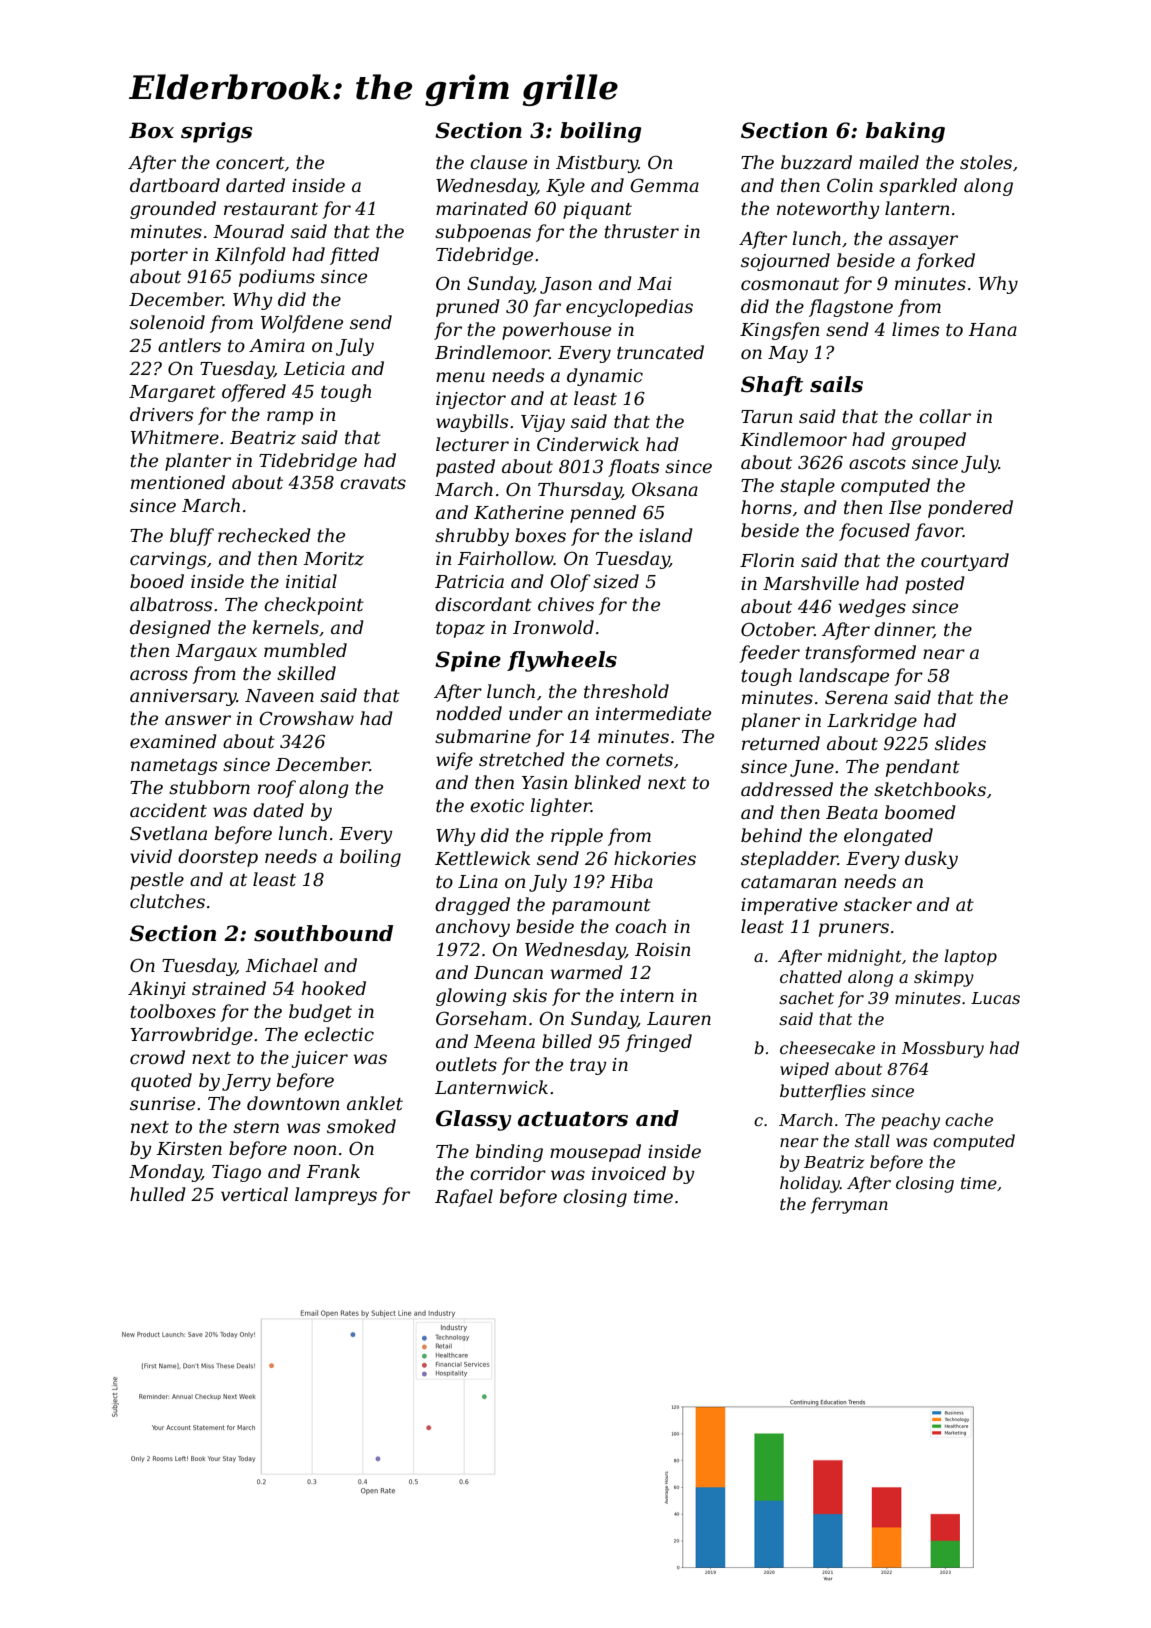 This page has width=1151, height=1628. I want to click on Crowshaw, so click(307, 718).
